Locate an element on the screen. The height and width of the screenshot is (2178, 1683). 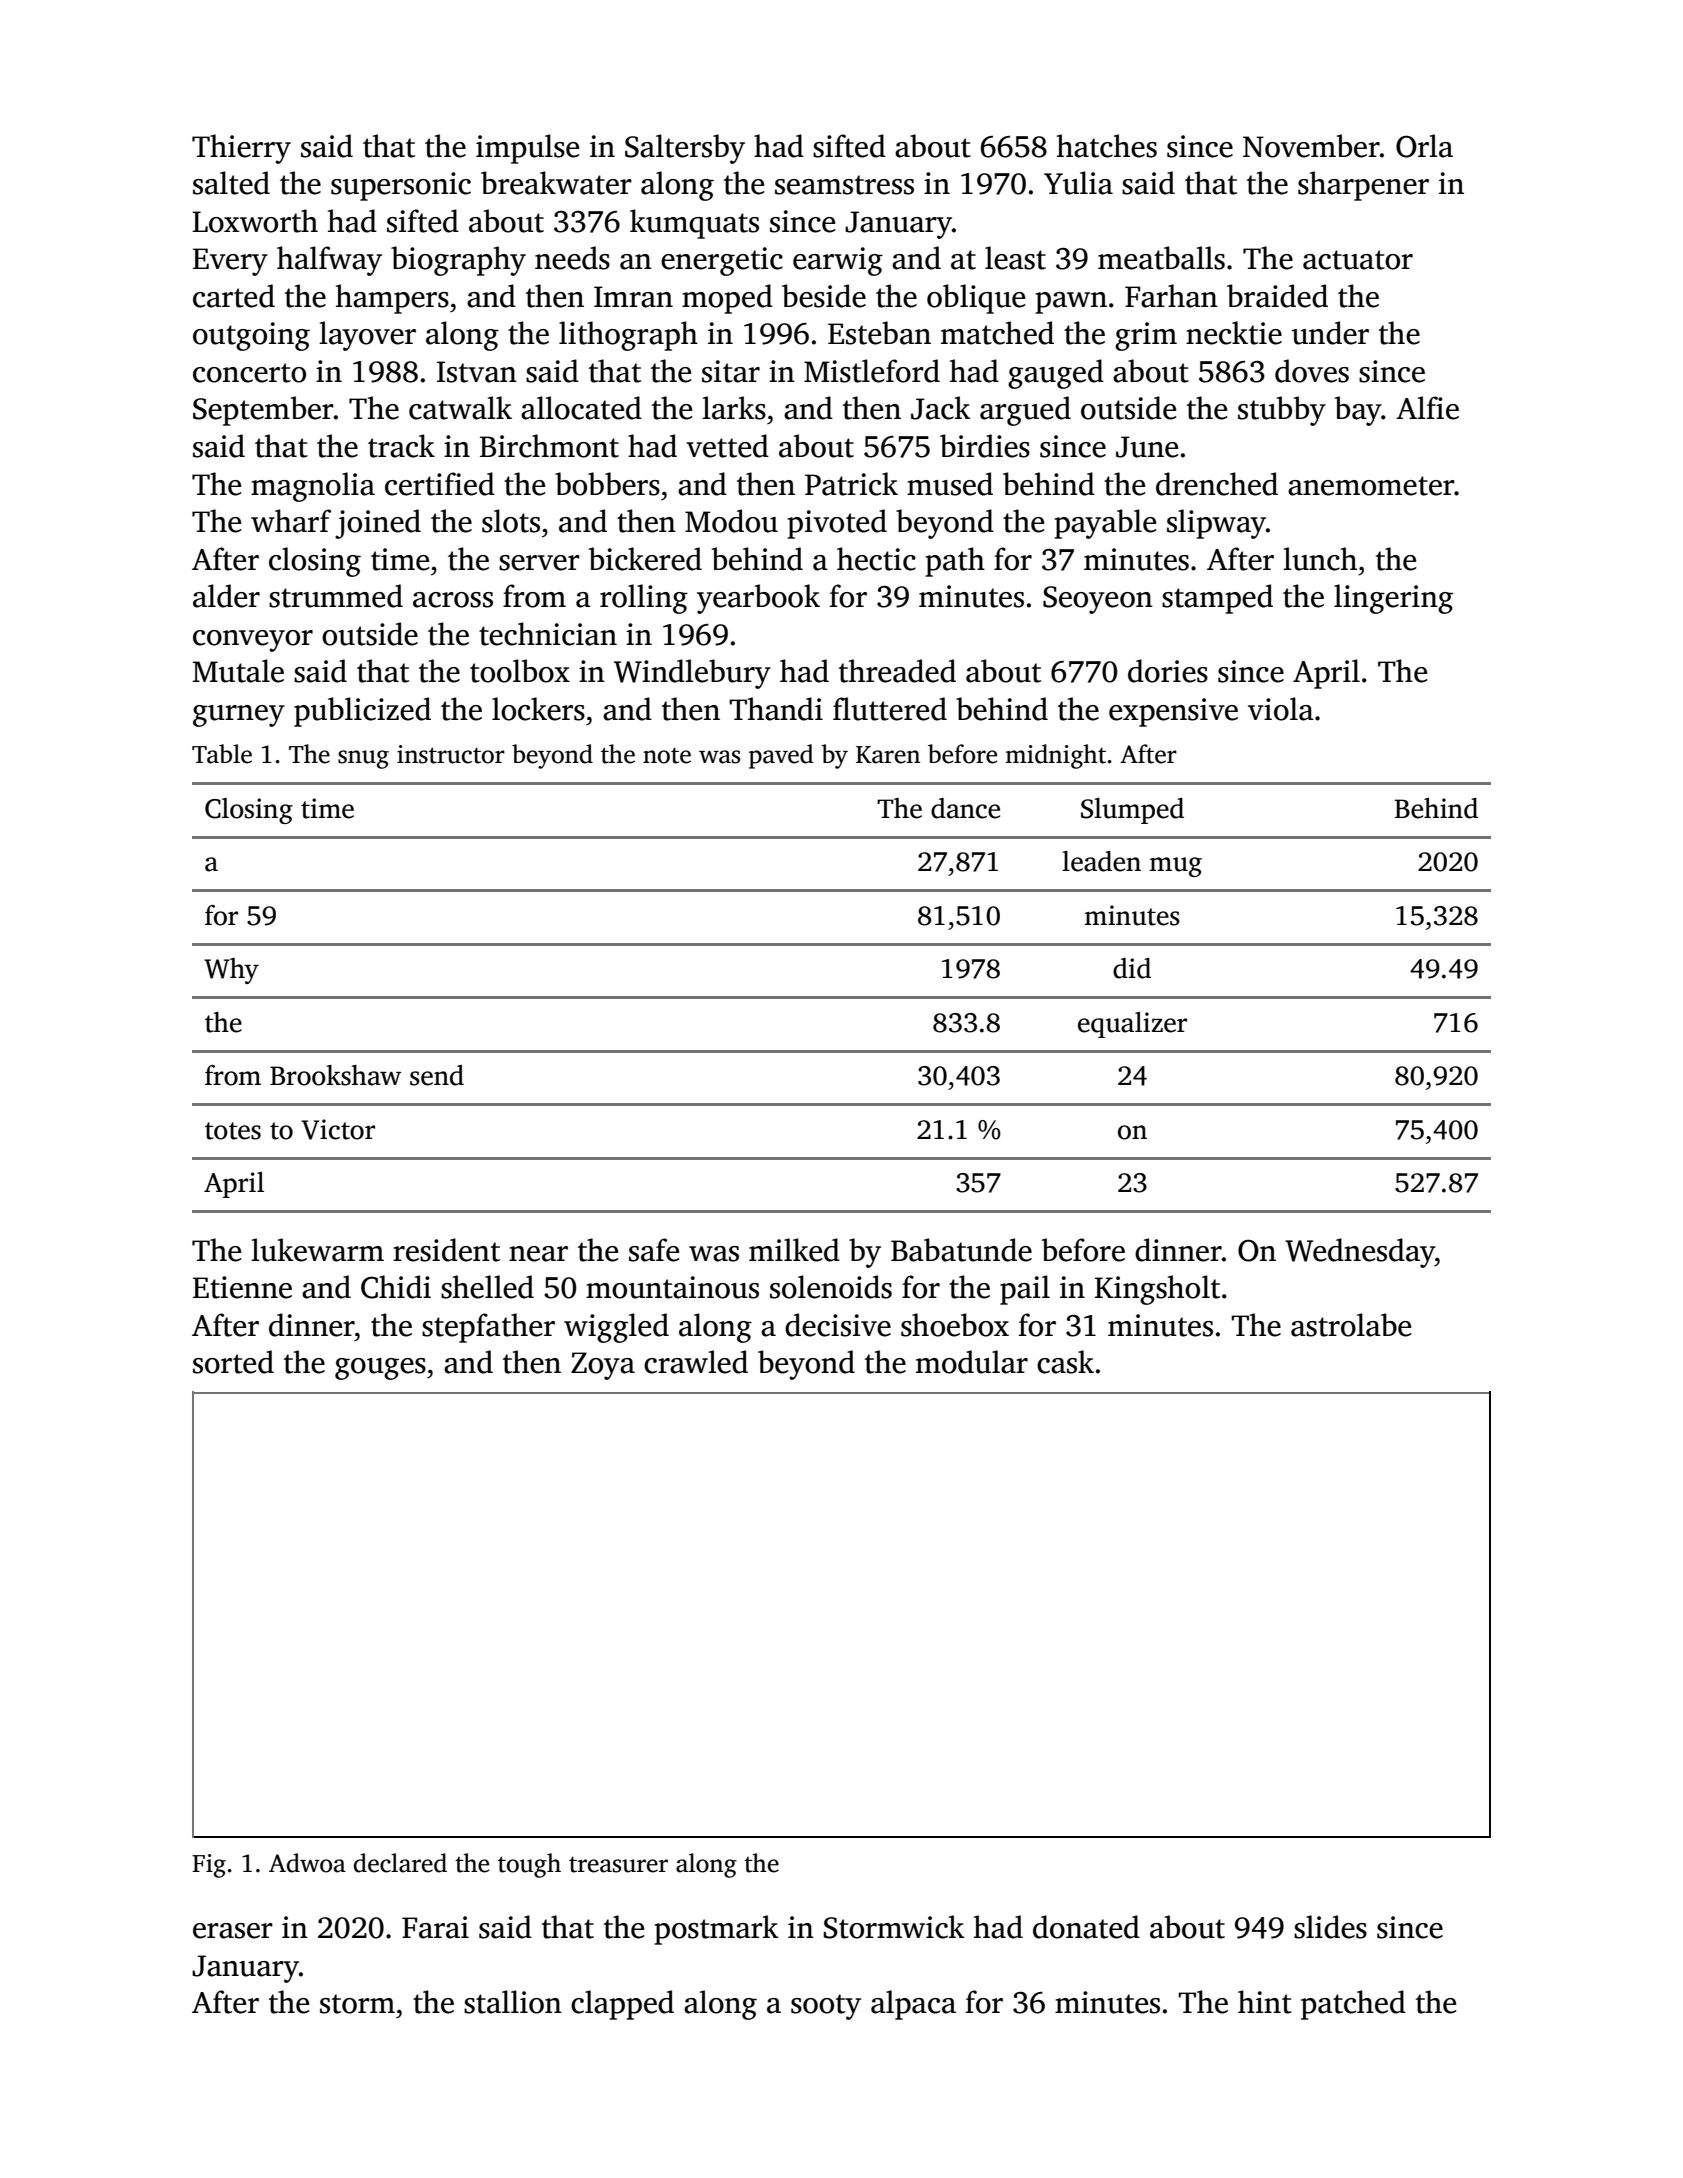
Every is located at coordinates (230, 262).
